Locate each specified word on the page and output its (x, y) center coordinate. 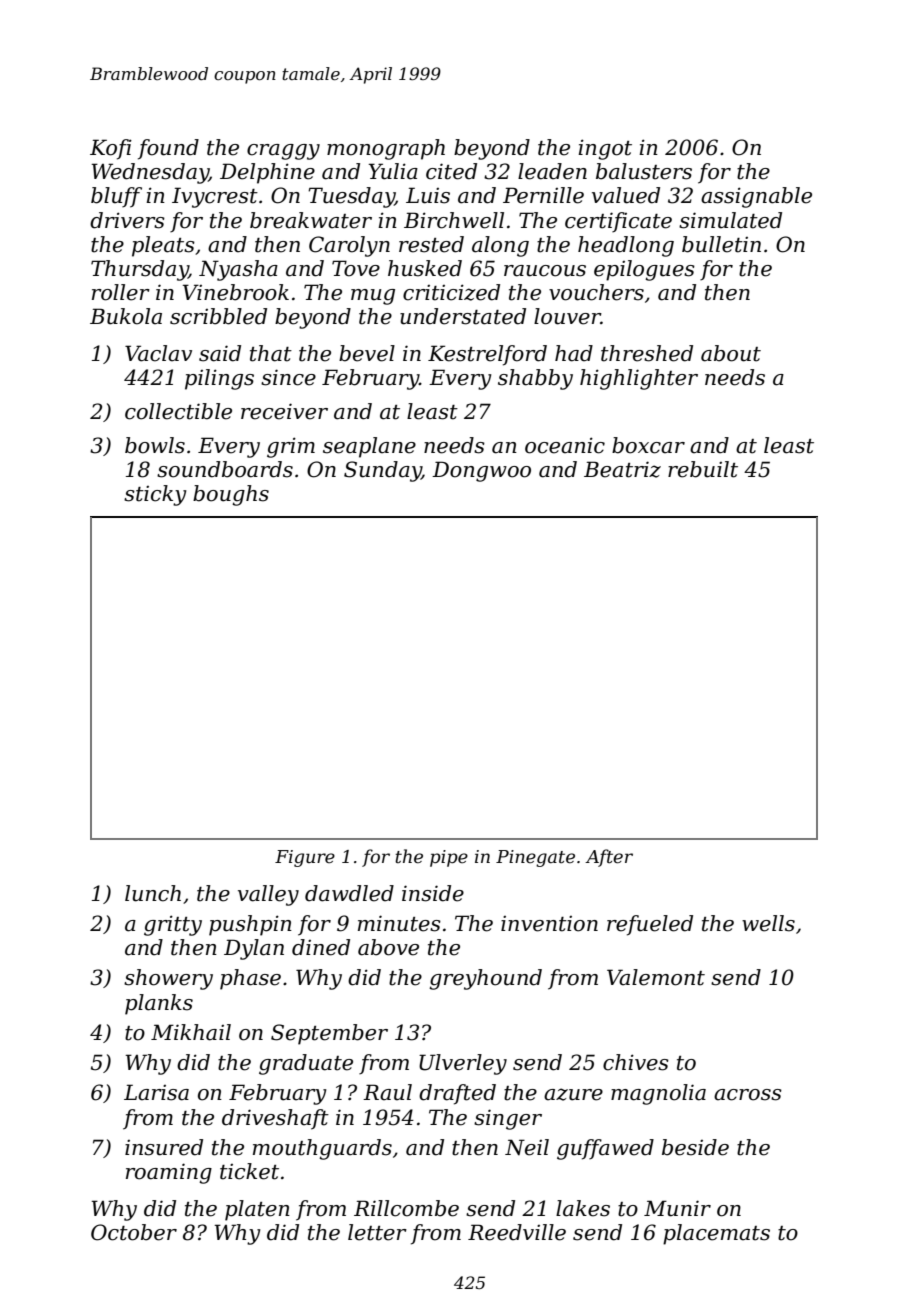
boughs (231, 495)
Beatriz (622, 469)
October (134, 1232)
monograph (386, 149)
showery (168, 979)
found (168, 149)
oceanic (565, 445)
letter (377, 1232)
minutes (399, 923)
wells (768, 923)
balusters (644, 171)
